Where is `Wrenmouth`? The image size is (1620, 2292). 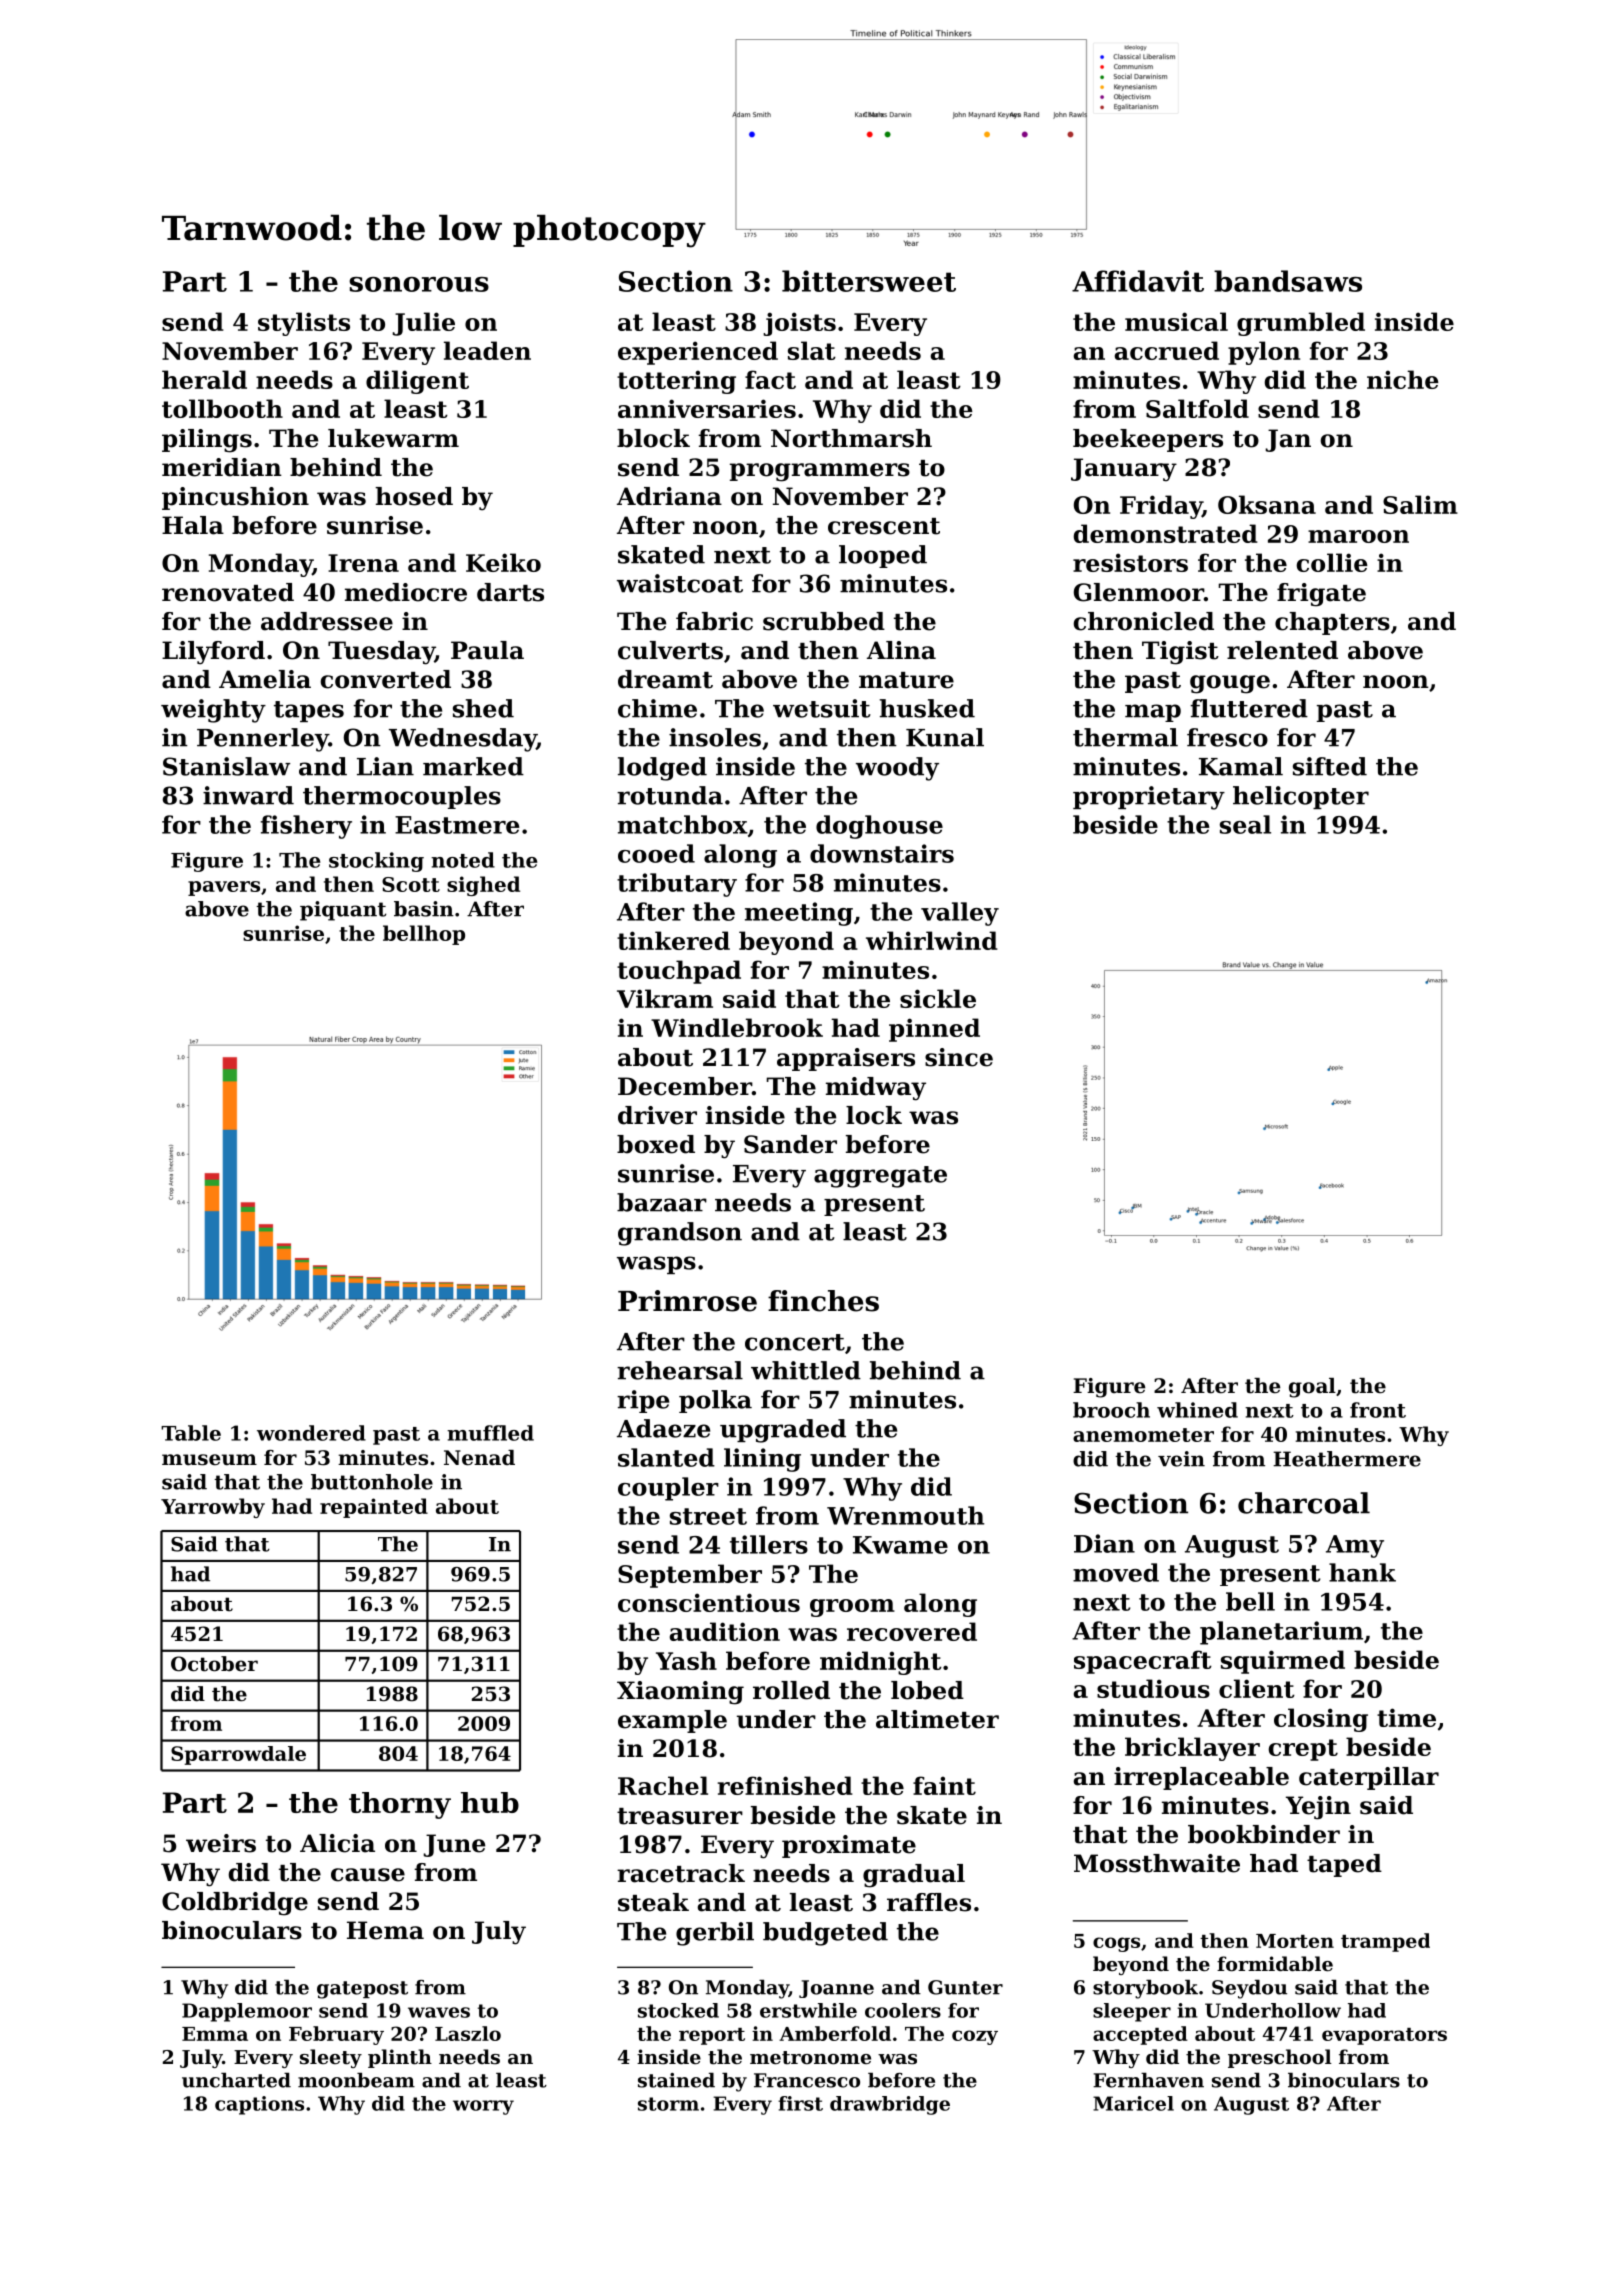 Wrenmouth is located at coordinates (905, 1515).
